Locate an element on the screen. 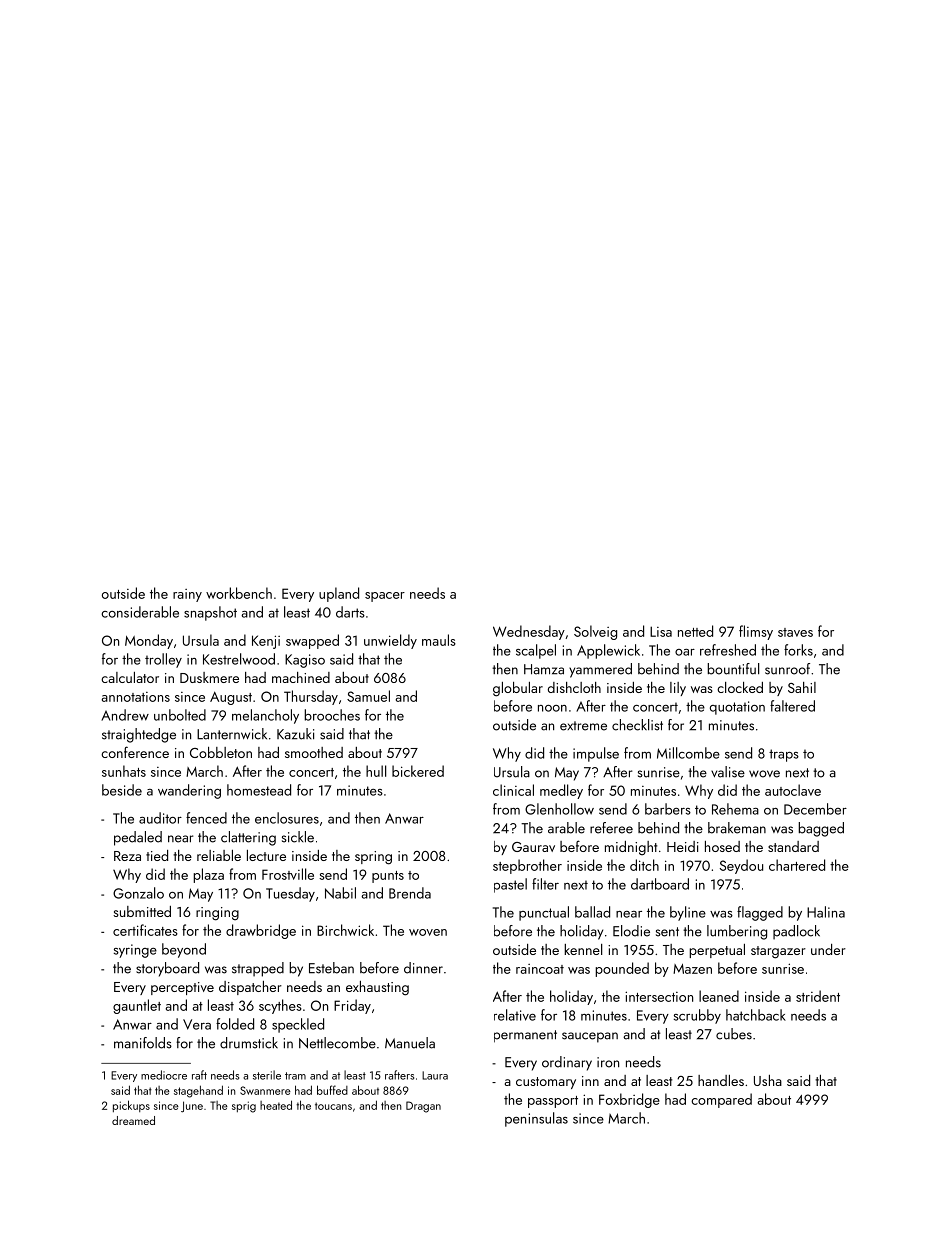  pedaled is located at coordinates (138, 838).
